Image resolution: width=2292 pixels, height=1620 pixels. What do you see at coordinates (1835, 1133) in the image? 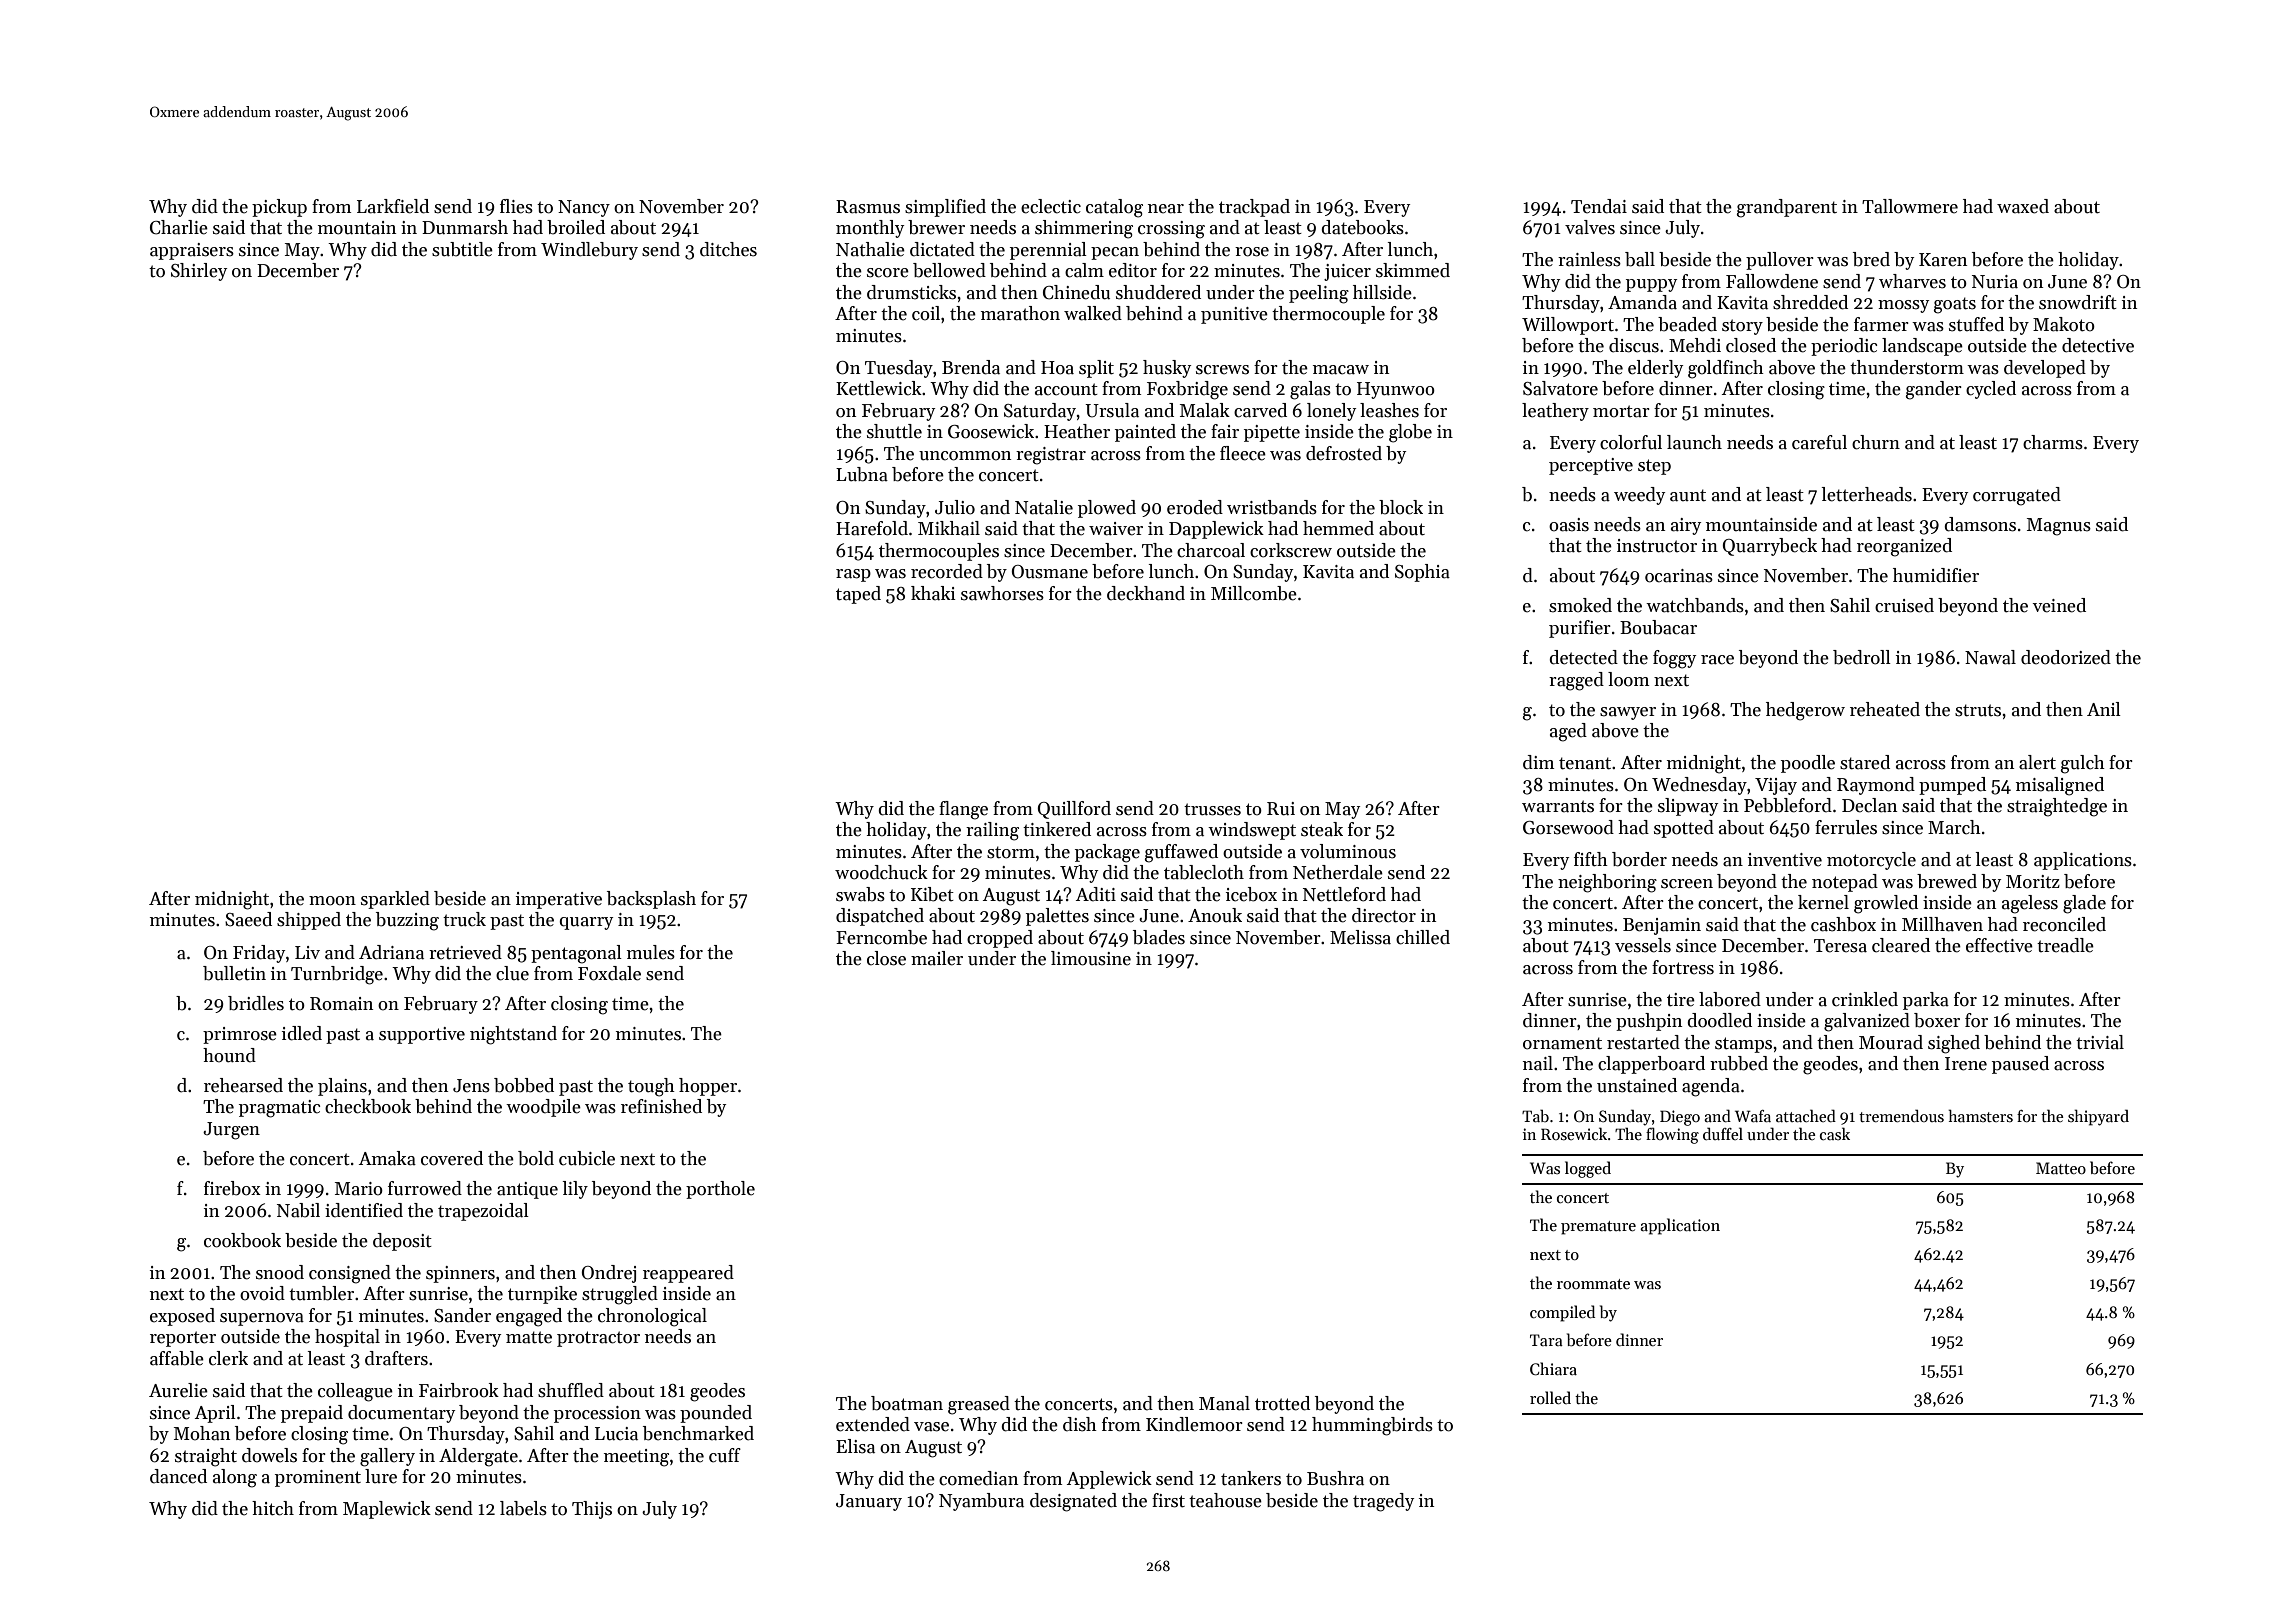
I see `cask` at bounding box center [1835, 1133].
